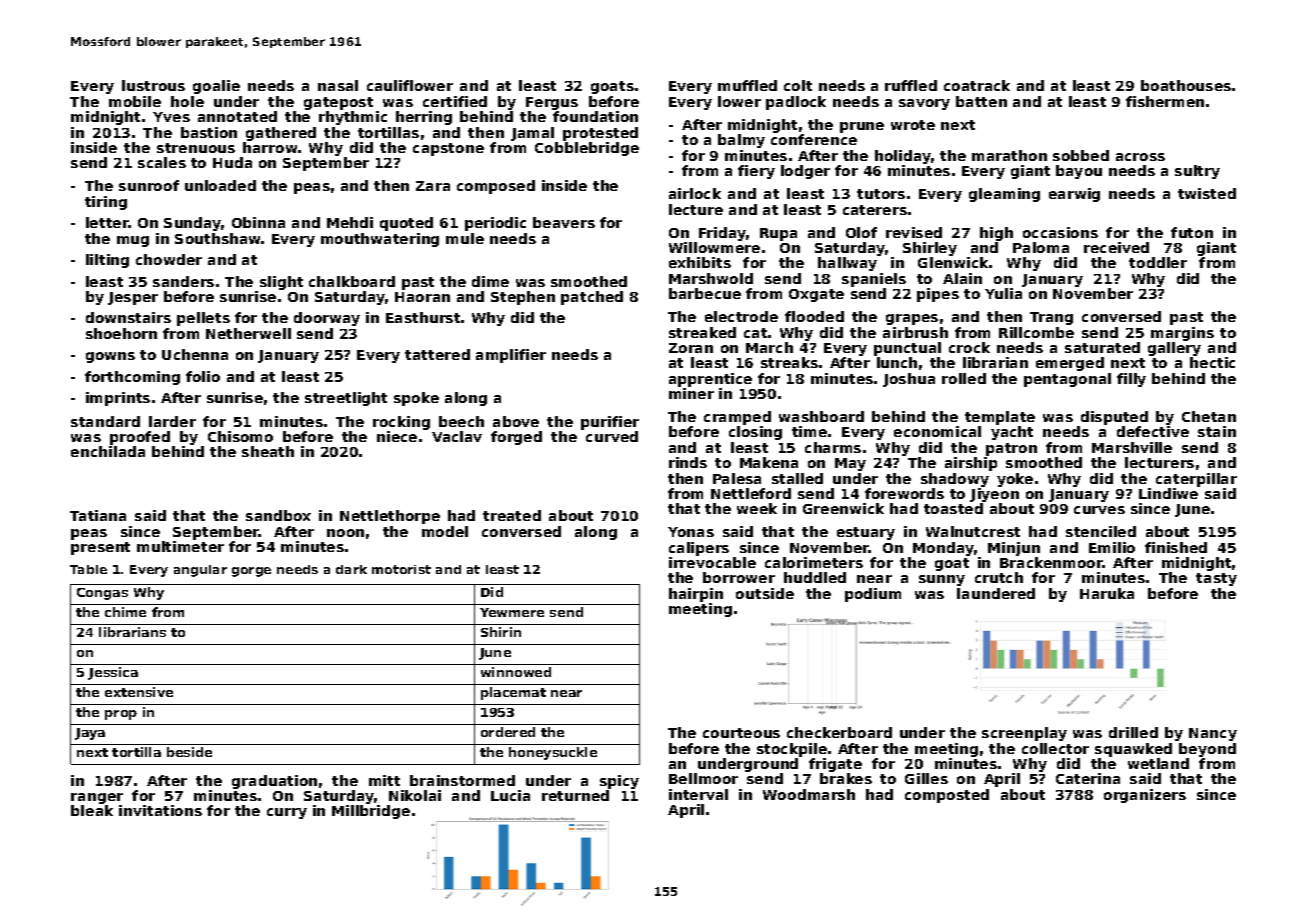 The width and height of the image is (1308, 924). Describe the element at coordinates (1182, 334) in the image. I see `margins` at that location.
